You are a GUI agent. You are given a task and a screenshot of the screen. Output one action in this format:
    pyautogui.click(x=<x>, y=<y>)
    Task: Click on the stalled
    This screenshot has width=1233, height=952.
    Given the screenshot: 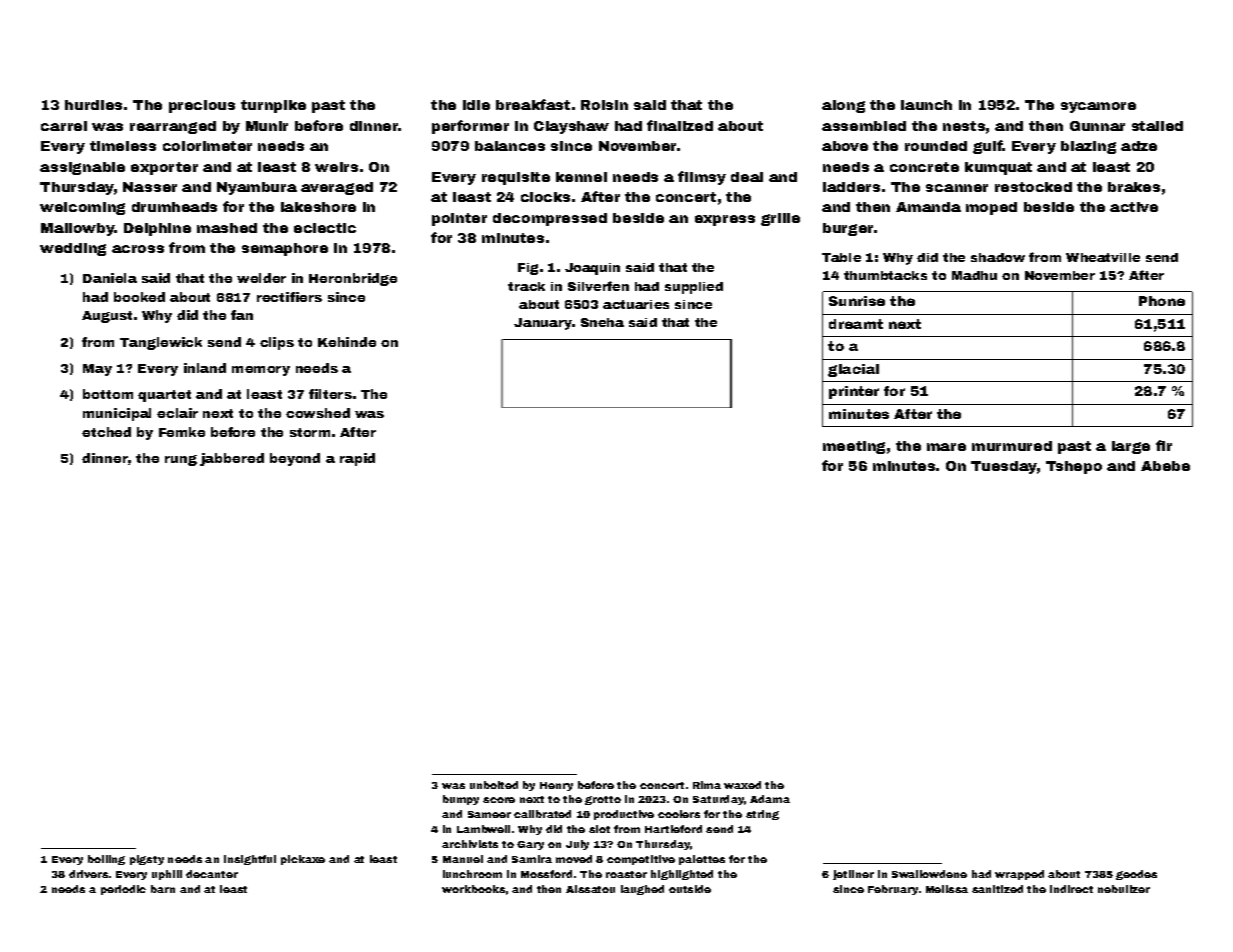 What is the action you would take?
    pyautogui.click(x=1157, y=126)
